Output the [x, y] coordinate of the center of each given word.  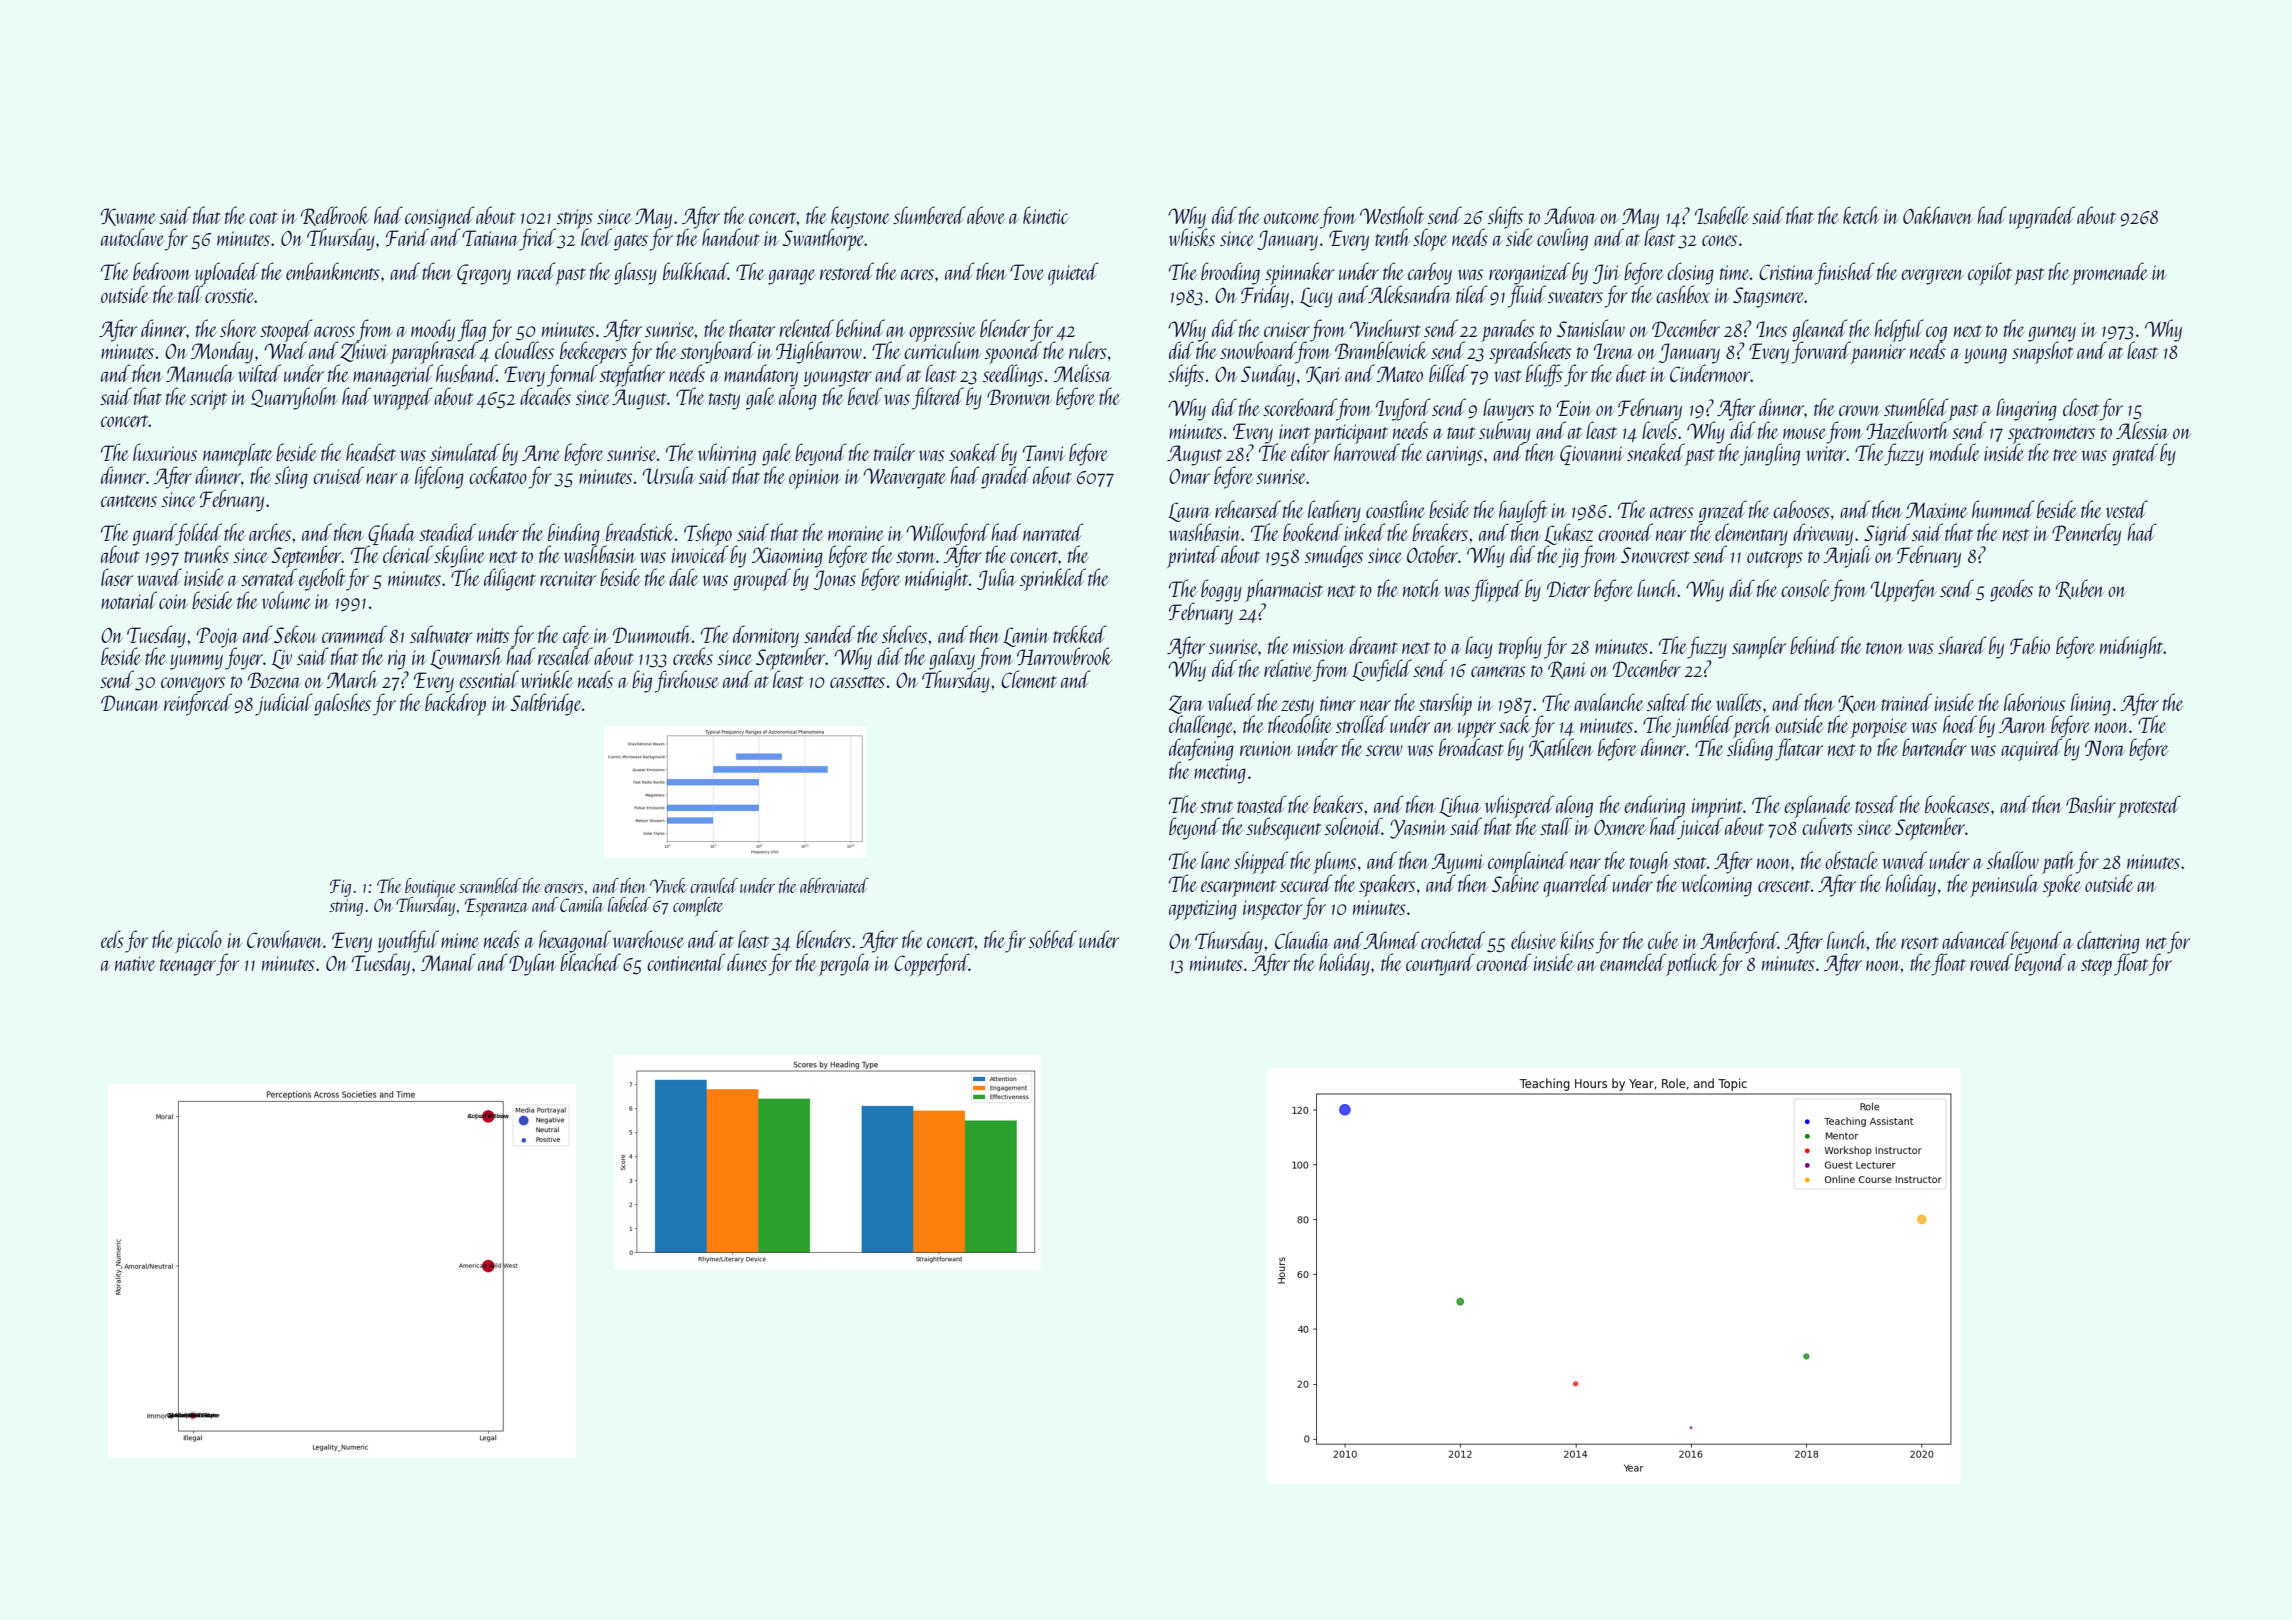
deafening [1201, 749]
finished [1844, 273]
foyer [244, 658]
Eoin [1574, 408]
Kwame [128, 217]
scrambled [490, 885]
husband [466, 373]
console [1805, 588]
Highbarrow [819, 352]
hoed [1960, 724]
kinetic [1046, 215]
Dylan [532, 964]
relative [1288, 668]
